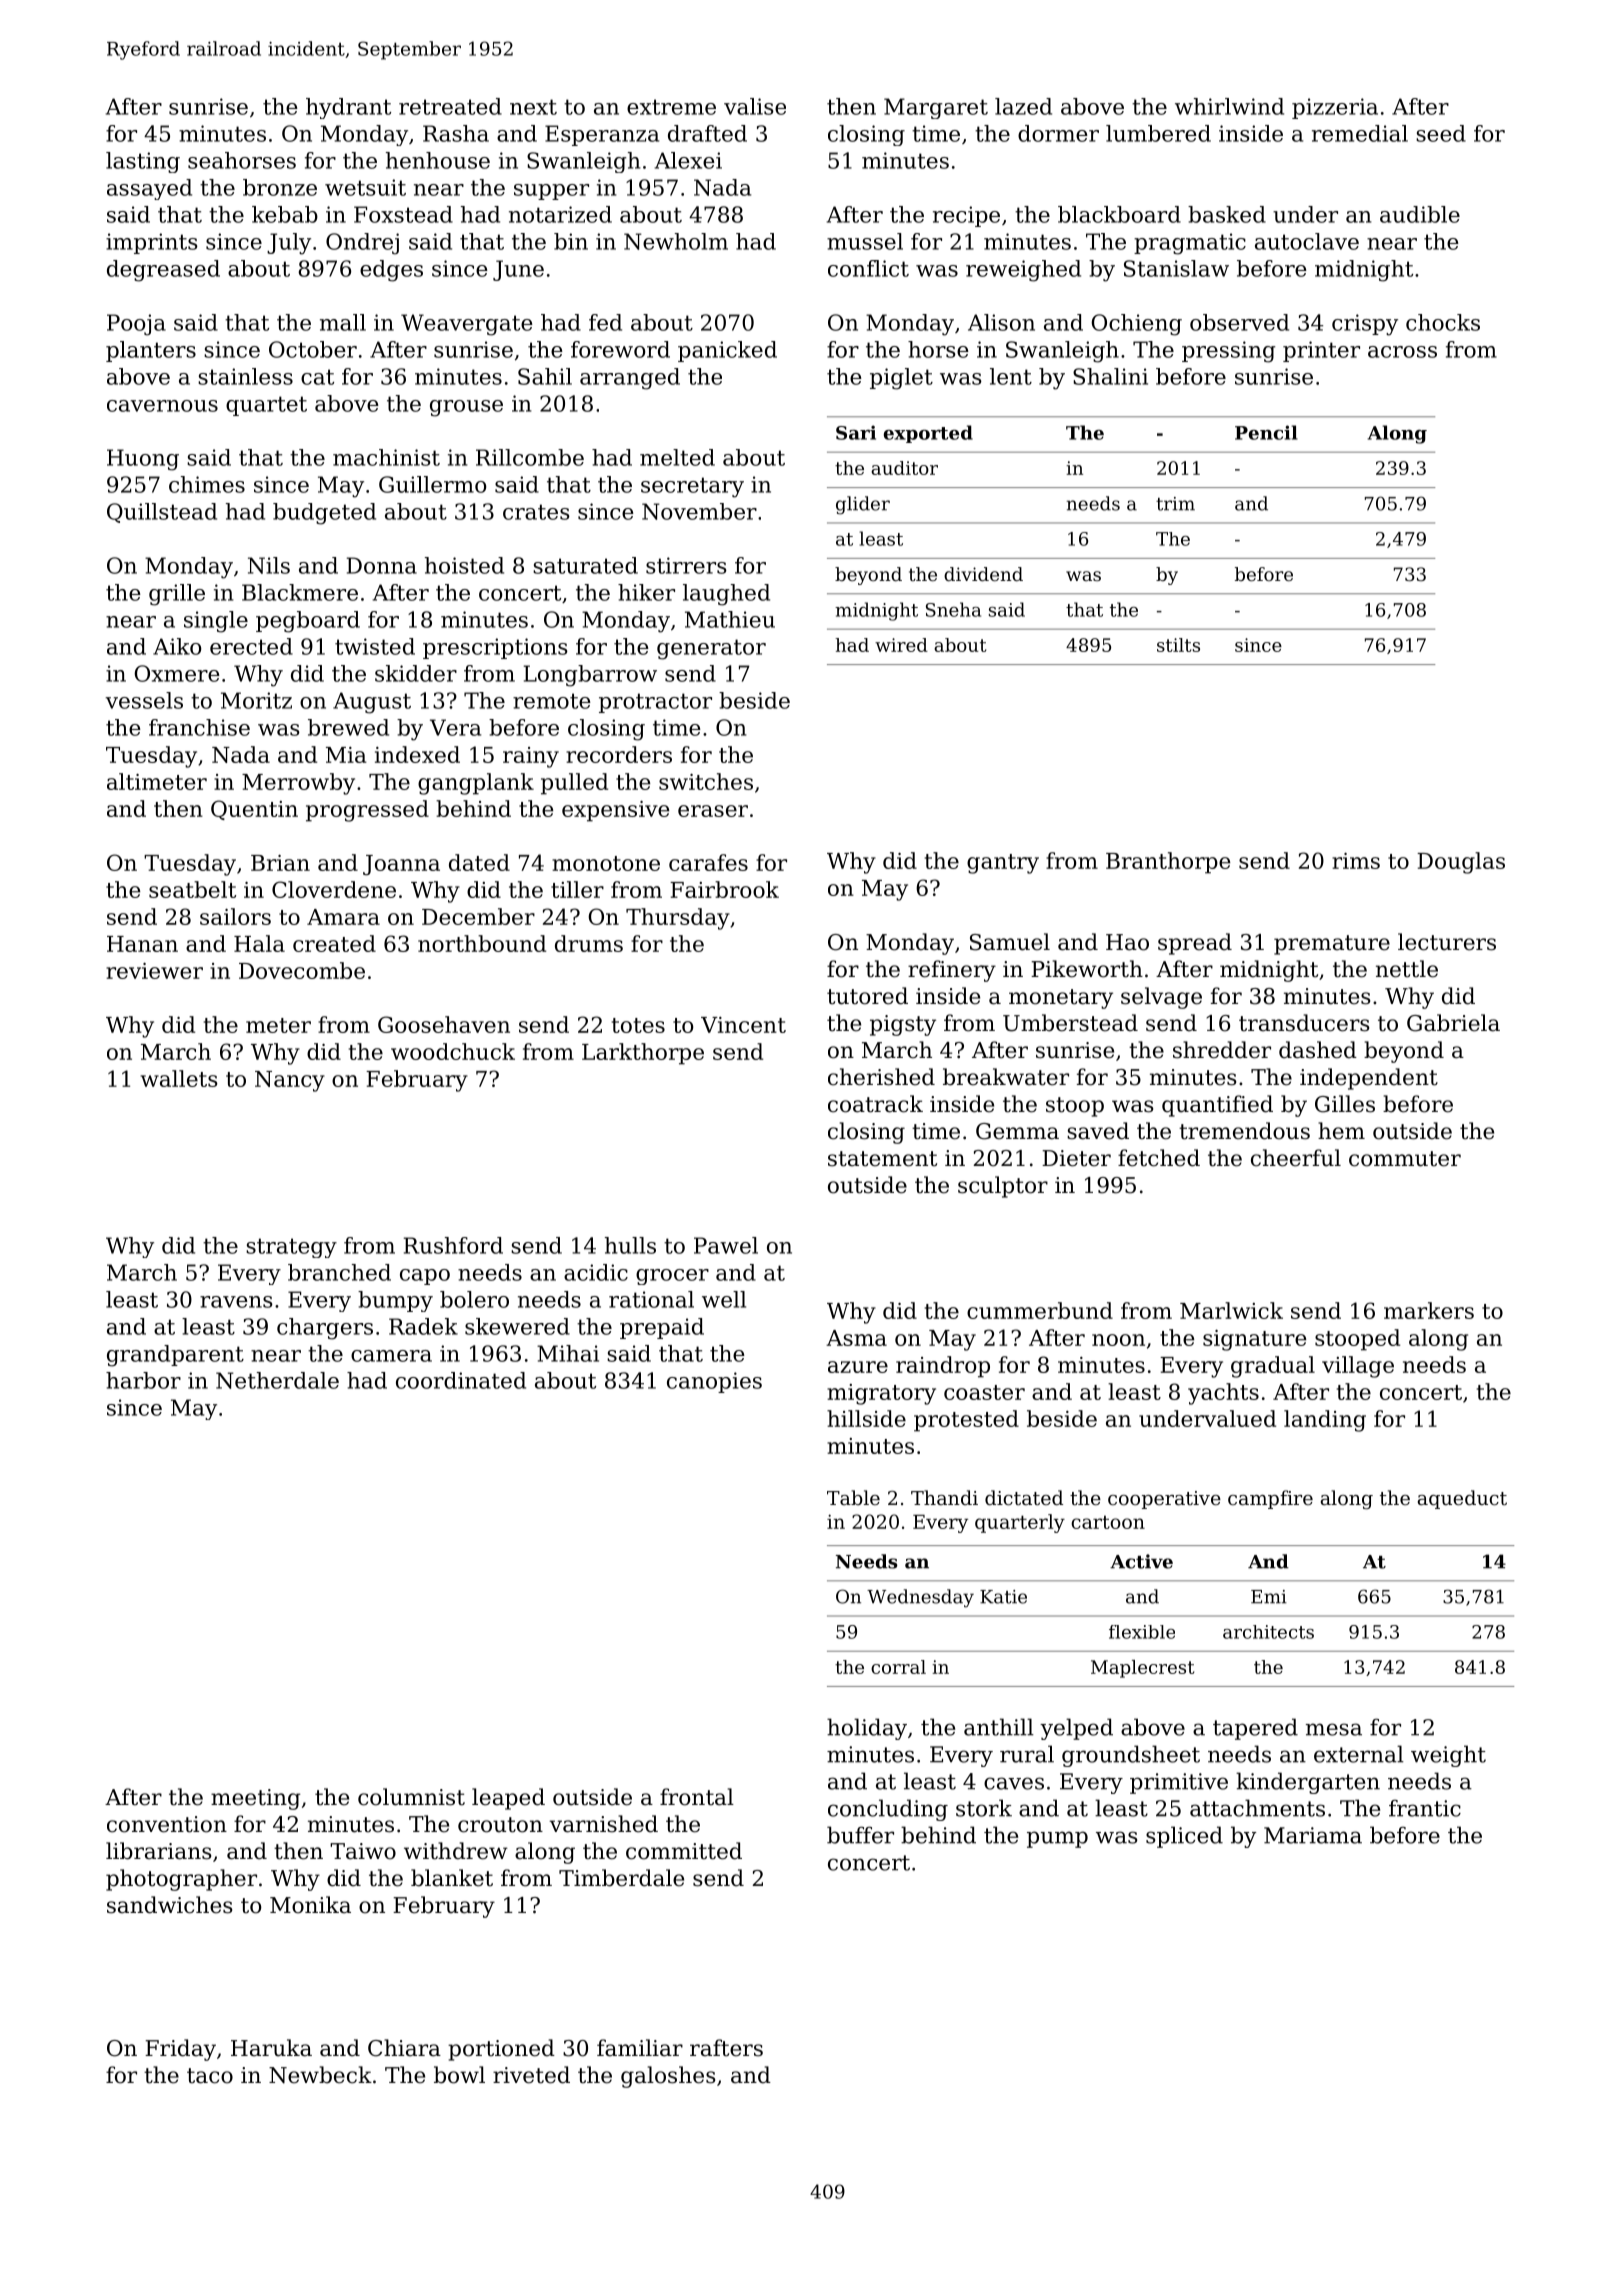 The width and height of the screenshot is (1620, 2292). I want to click on August, so click(372, 703).
